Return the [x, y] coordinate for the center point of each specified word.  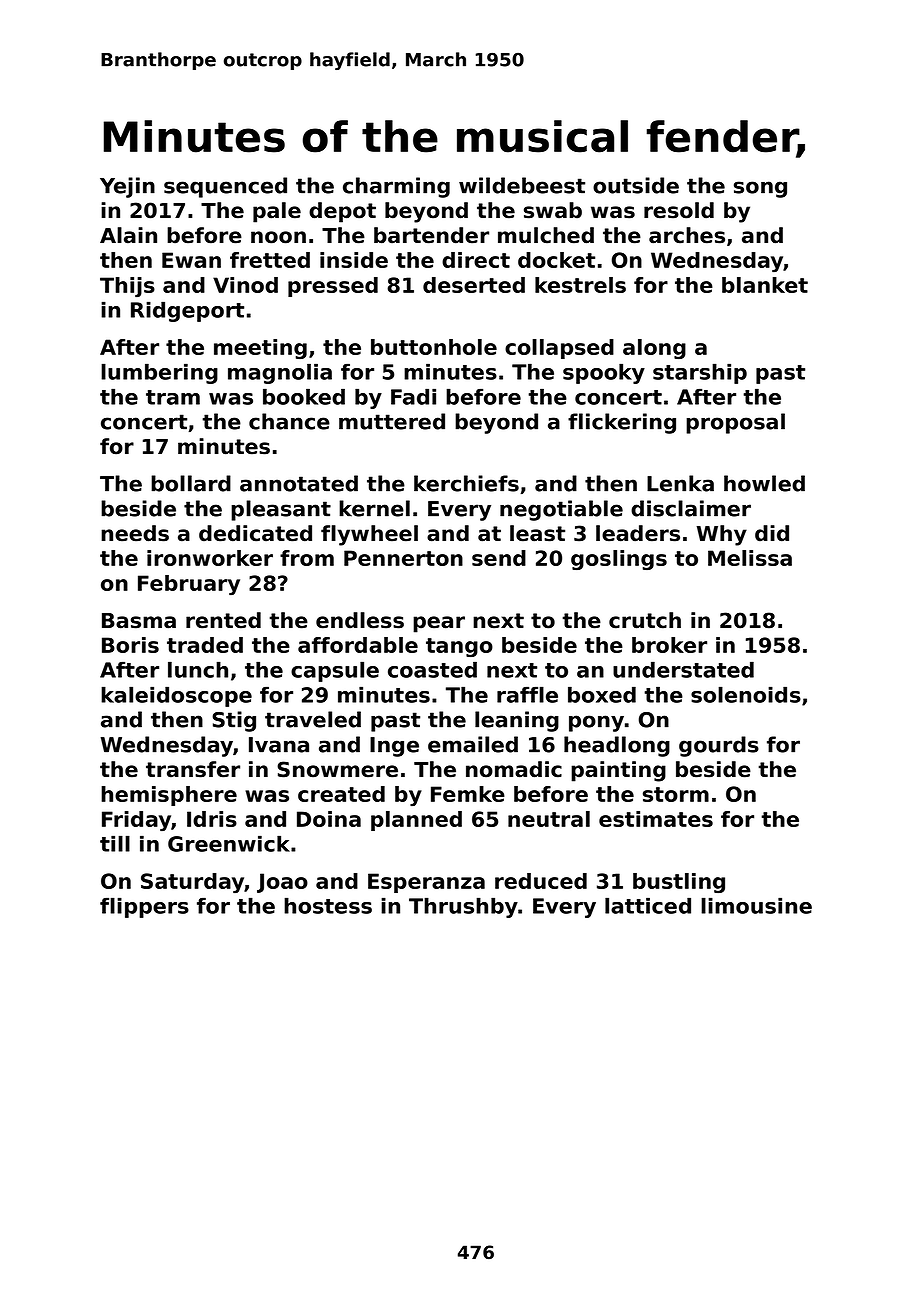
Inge [394, 747]
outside [636, 185]
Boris [130, 645]
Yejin [127, 187]
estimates [656, 819]
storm [676, 794]
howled [764, 483]
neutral [549, 819]
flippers [144, 908]
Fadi [413, 396]
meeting [260, 349]
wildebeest [522, 185]
